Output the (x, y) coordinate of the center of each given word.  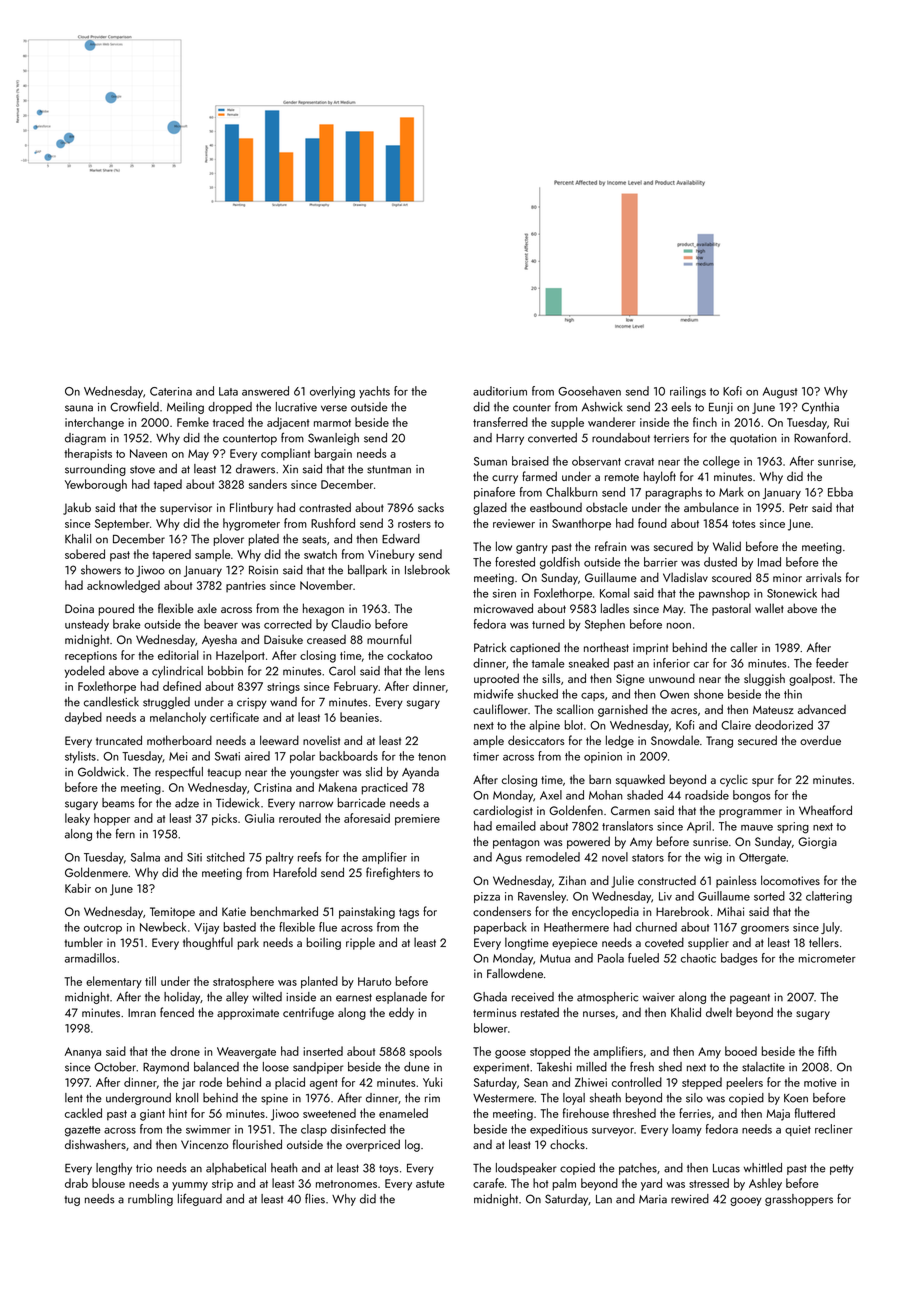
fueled (643, 958)
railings (688, 392)
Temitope (172, 913)
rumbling (150, 1200)
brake (127, 624)
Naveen (148, 453)
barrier (661, 562)
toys (389, 1170)
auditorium (500, 391)
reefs (309, 857)
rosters (414, 524)
